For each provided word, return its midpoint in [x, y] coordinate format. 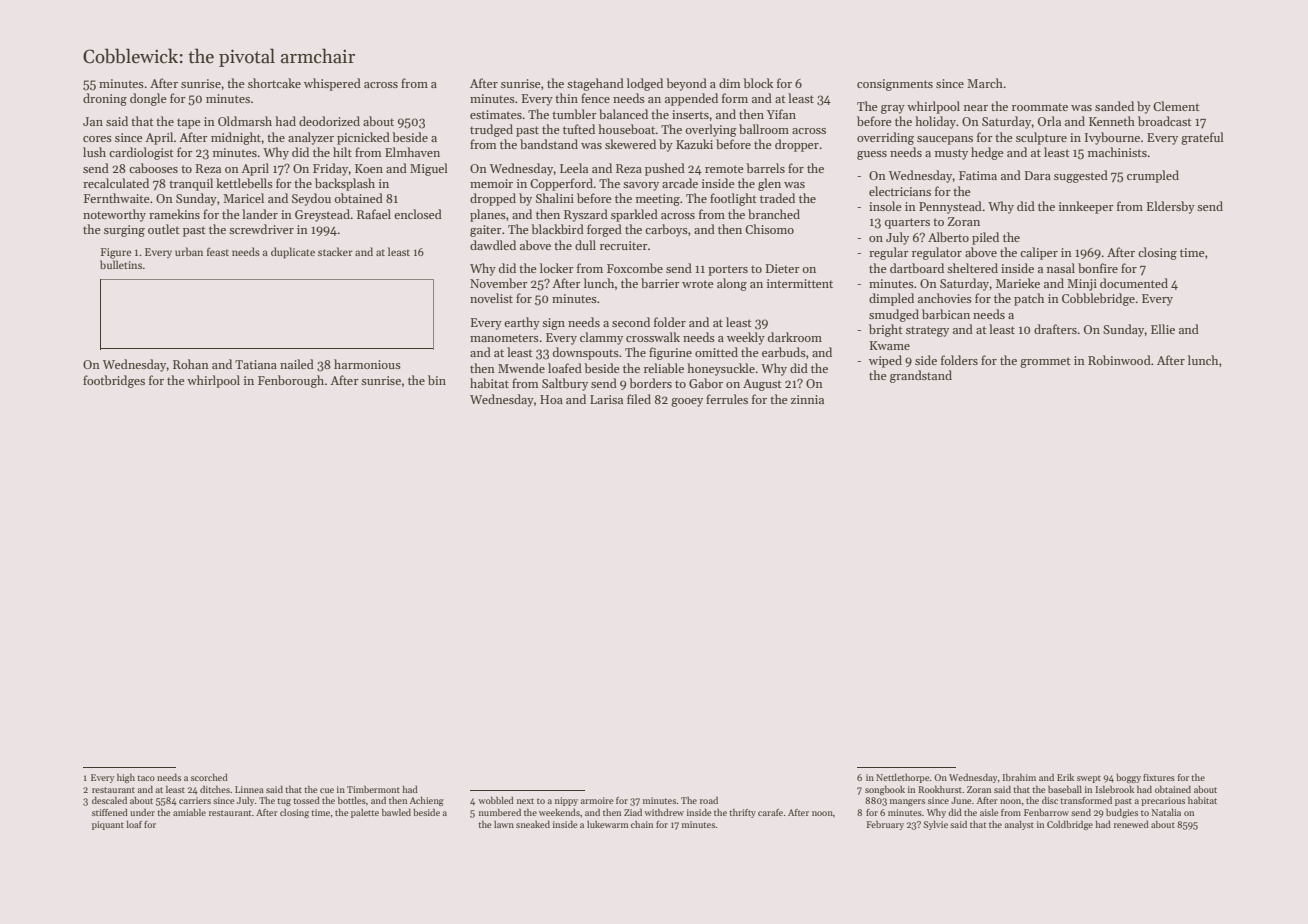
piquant [108, 825]
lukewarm [608, 824]
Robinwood [1119, 360]
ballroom [764, 129]
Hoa [551, 399]
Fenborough [291, 381]
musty [951, 154]
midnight [236, 138]
